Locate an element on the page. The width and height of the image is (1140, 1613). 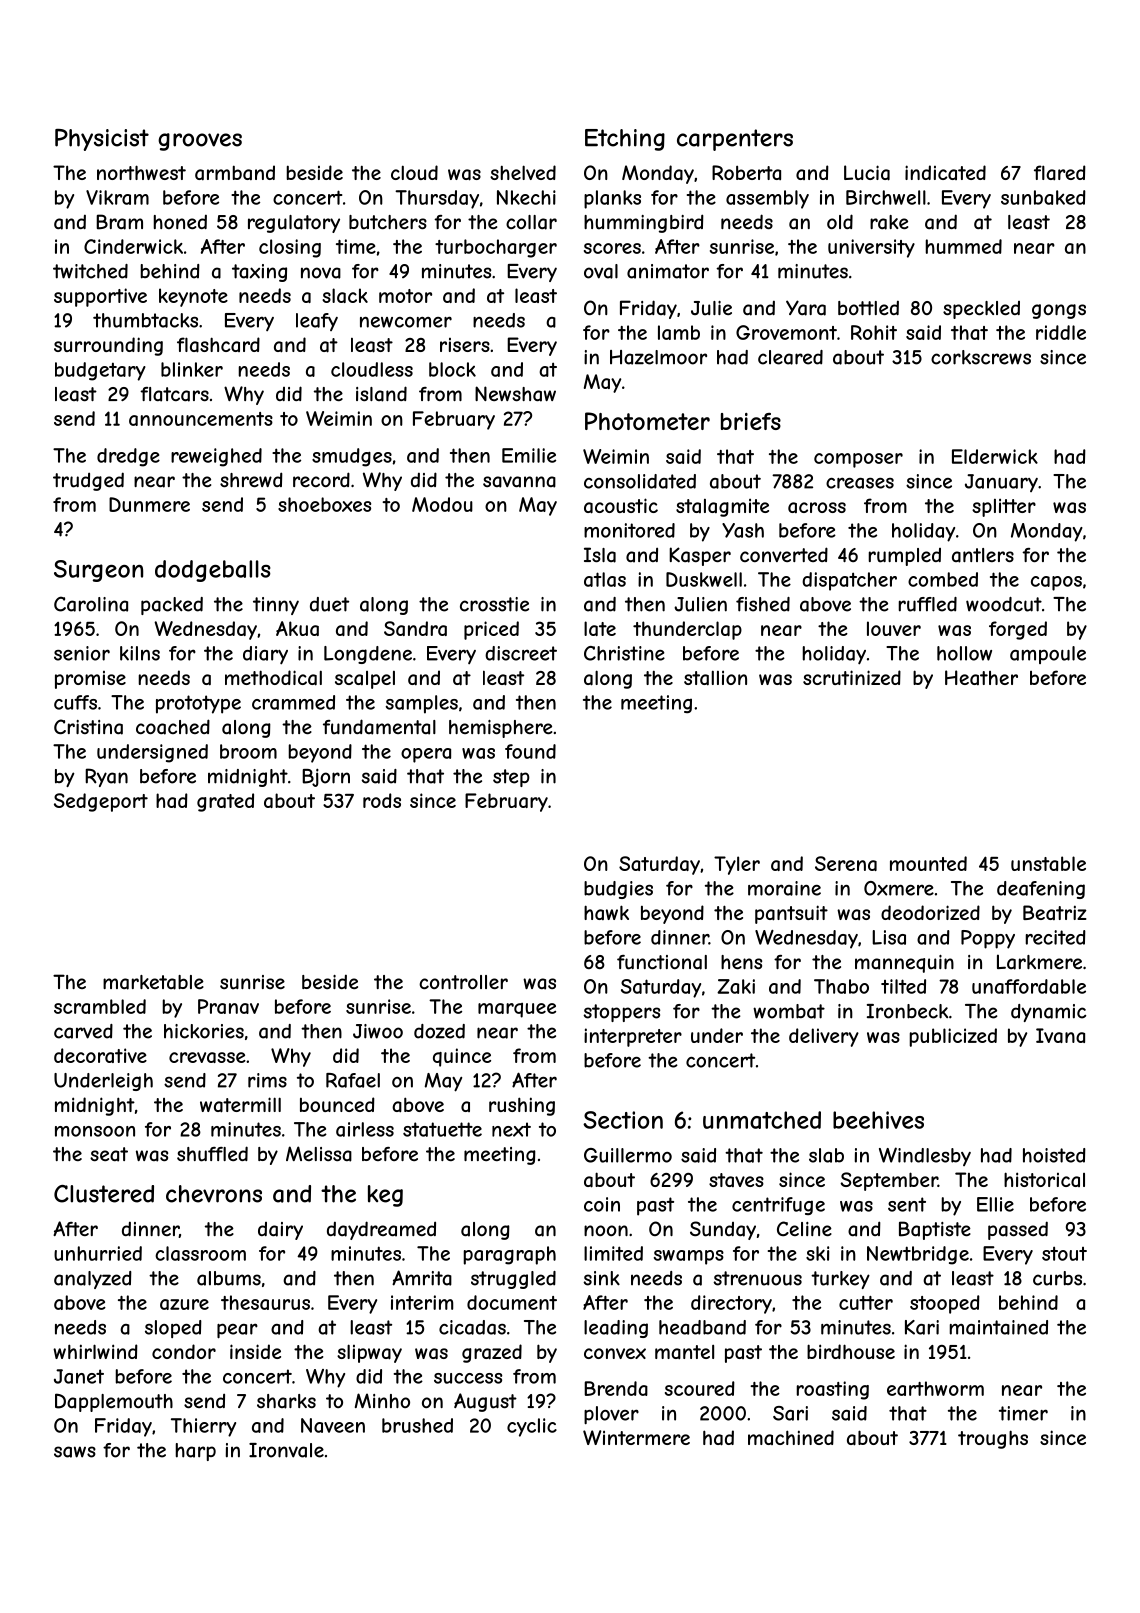
crosstie is located at coordinates (494, 604).
